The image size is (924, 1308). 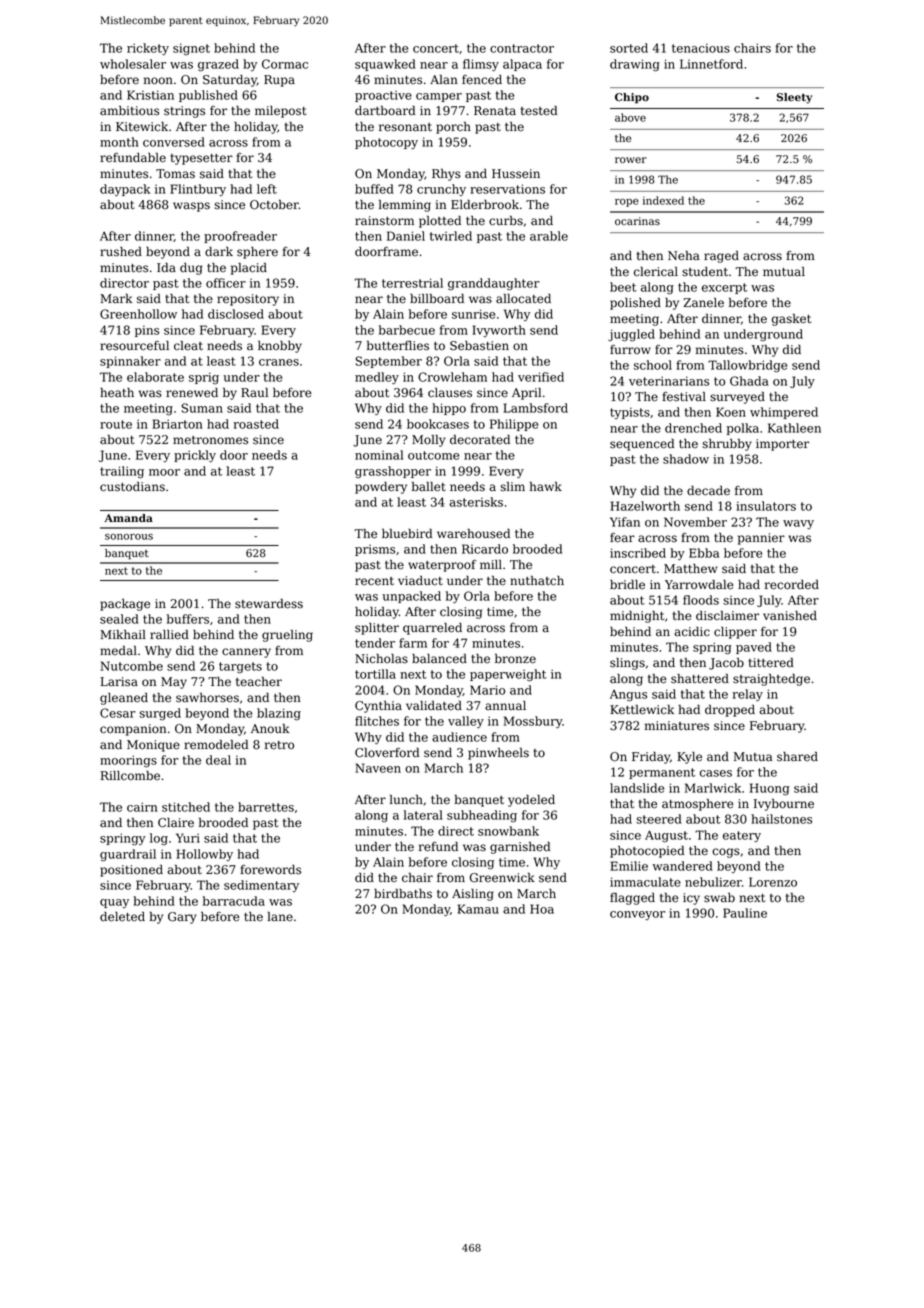 What do you see at coordinates (240, 668) in the screenshot?
I see `targets` at bounding box center [240, 668].
